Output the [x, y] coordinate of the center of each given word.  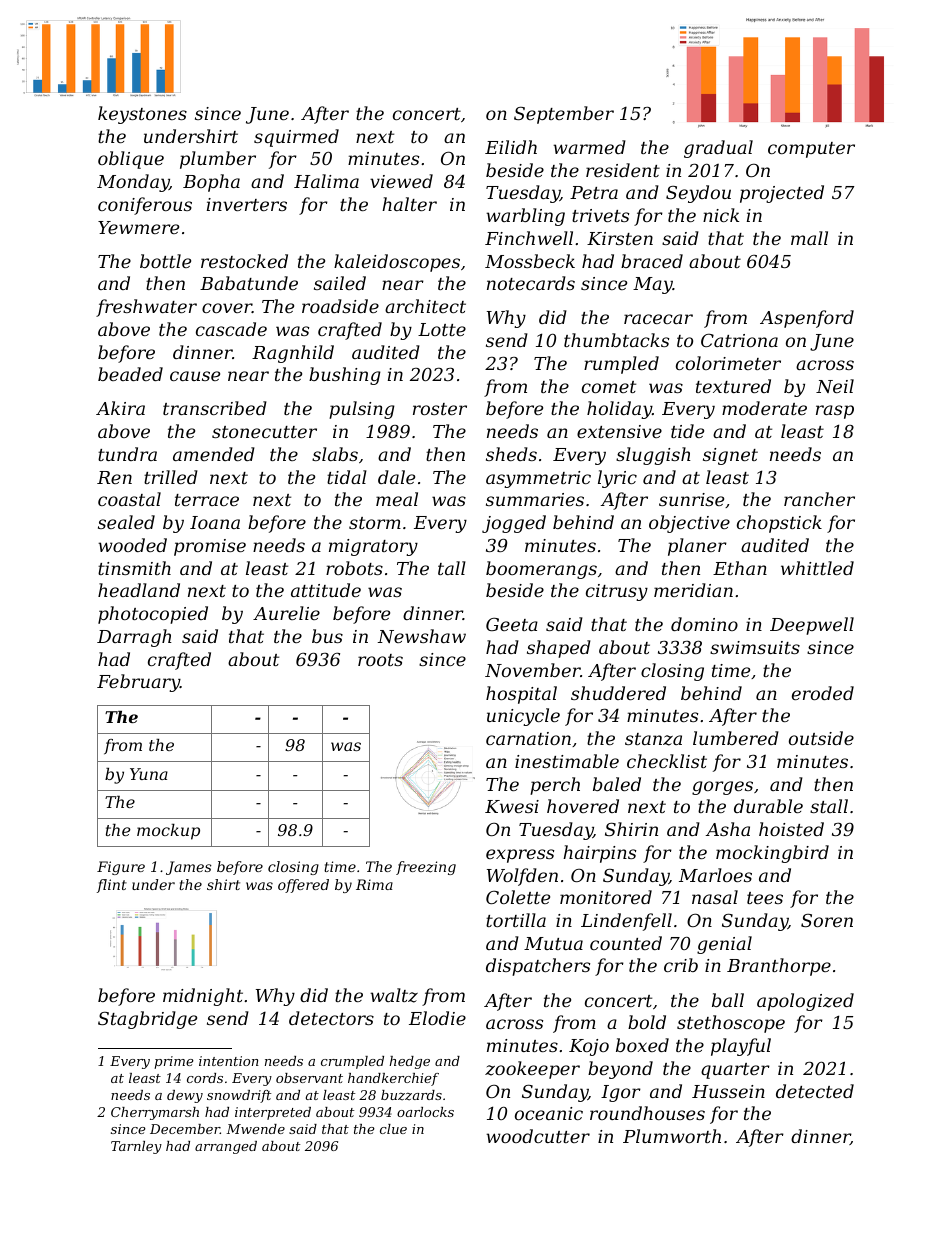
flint [112, 886]
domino [704, 624]
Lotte [442, 329]
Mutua [553, 943]
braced [652, 261]
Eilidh [511, 147]
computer [811, 150]
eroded [823, 693]
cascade [231, 329]
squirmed [296, 138]
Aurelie [286, 613]
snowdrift [239, 1096]
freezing [426, 868]
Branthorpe [779, 967]
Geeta [512, 624]
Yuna [149, 774]
